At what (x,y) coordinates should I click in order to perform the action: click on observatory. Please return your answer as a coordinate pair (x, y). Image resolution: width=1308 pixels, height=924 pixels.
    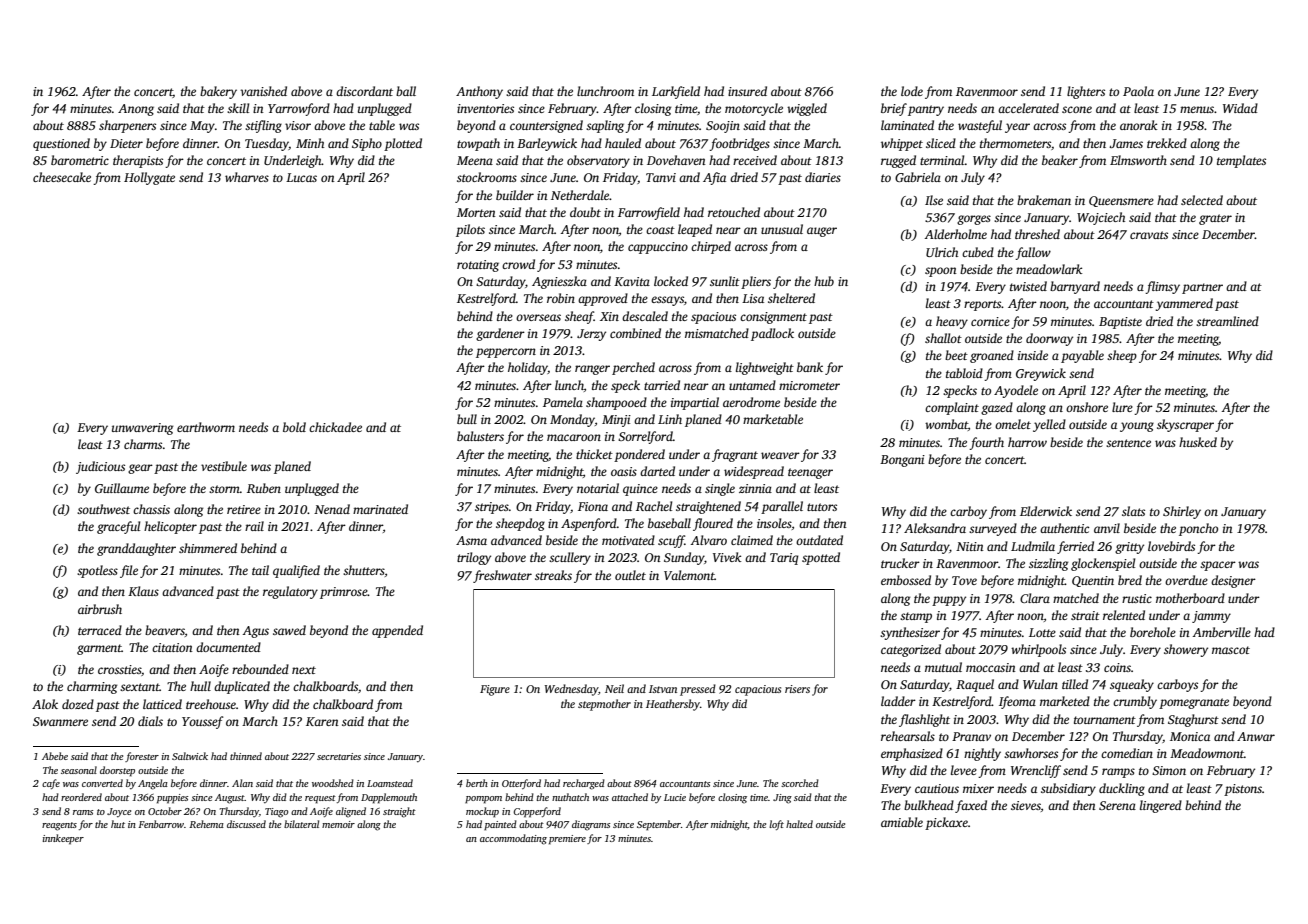
    Looking at the image, I should click on (598, 161).
